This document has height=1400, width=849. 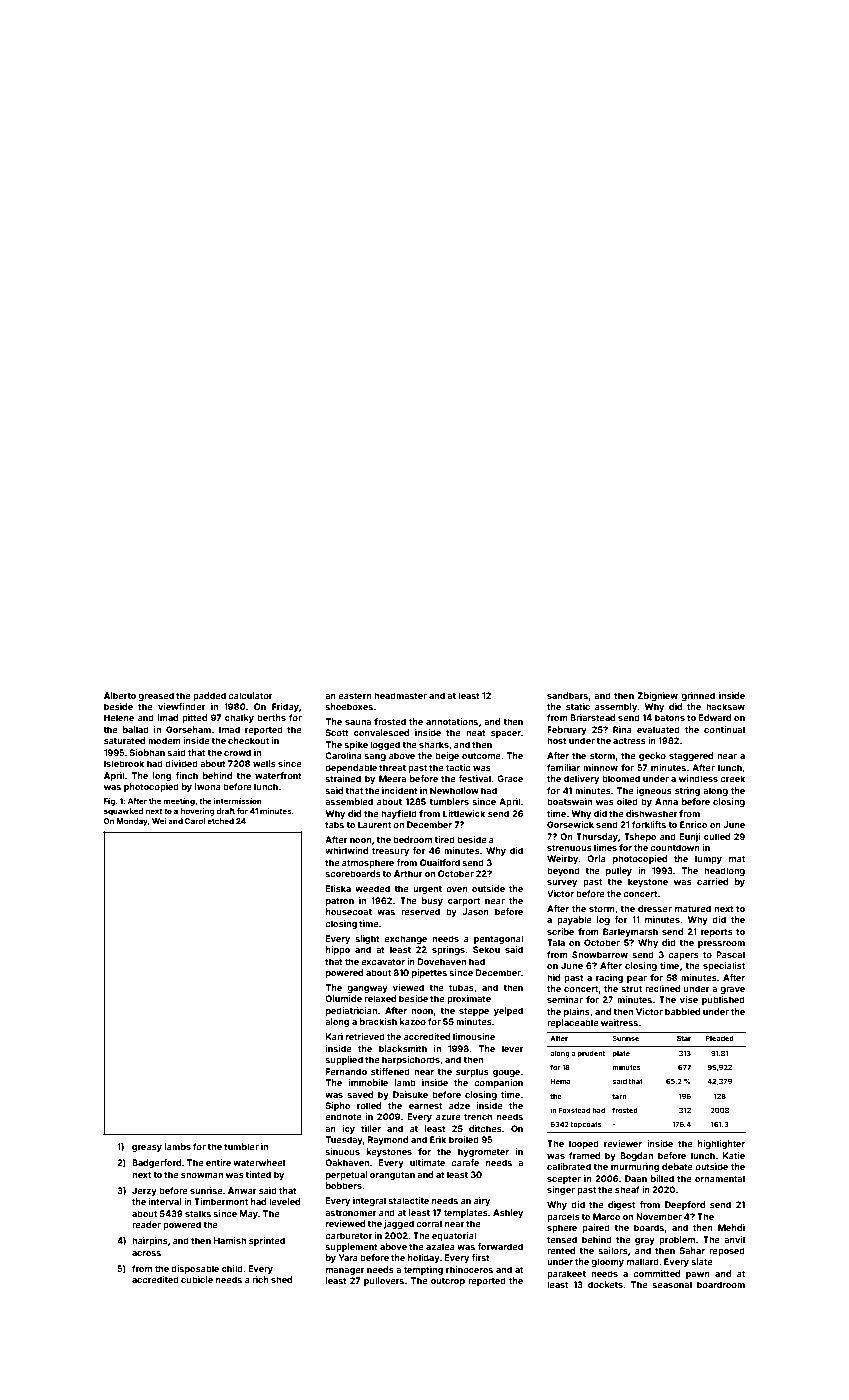 What do you see at coordinates (438, 1139) in the document?
I see `Erik` at bounding box center [438, 1139].
